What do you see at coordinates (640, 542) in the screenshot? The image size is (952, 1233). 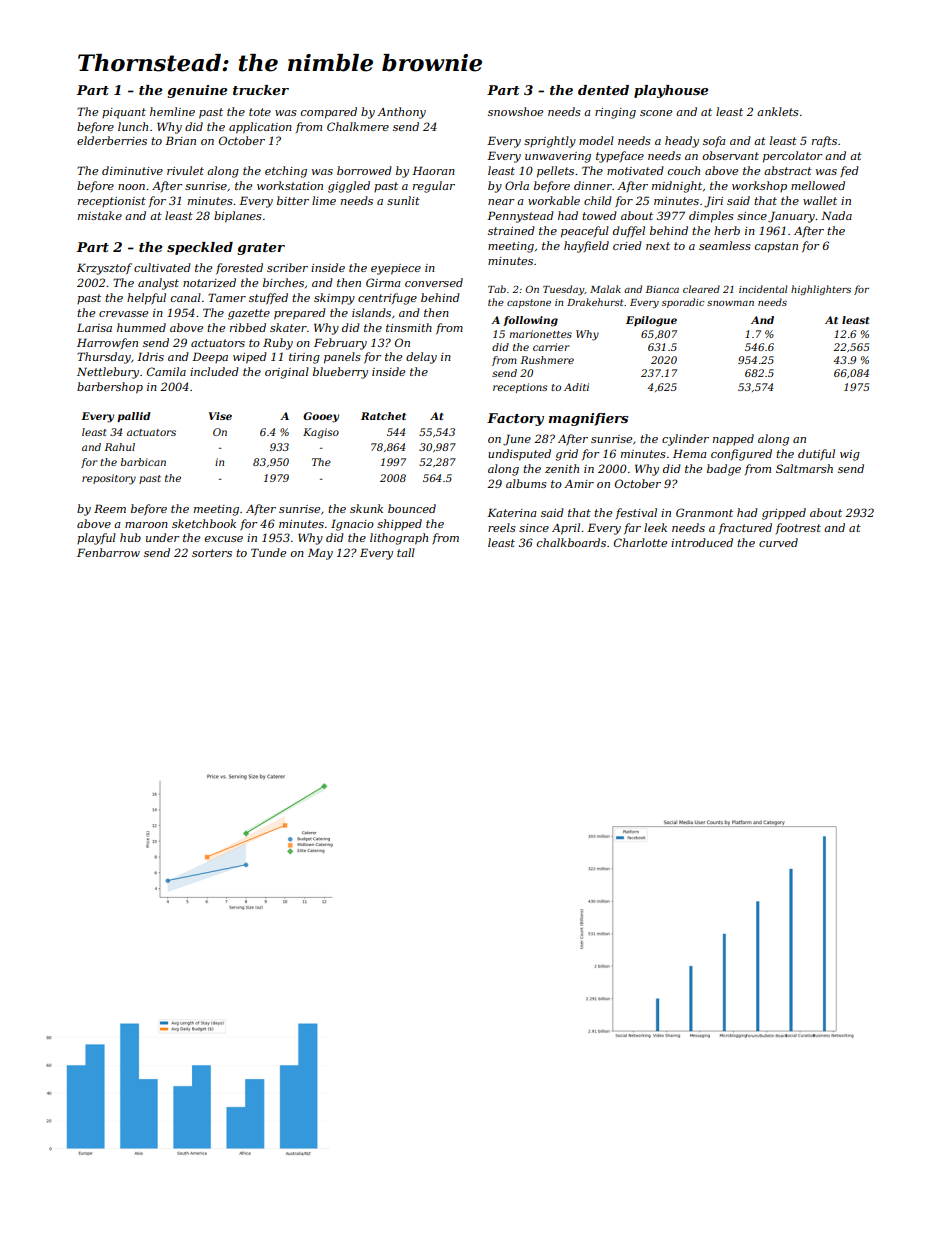 I see `Charlotte` at bounding box center [640, 542].
